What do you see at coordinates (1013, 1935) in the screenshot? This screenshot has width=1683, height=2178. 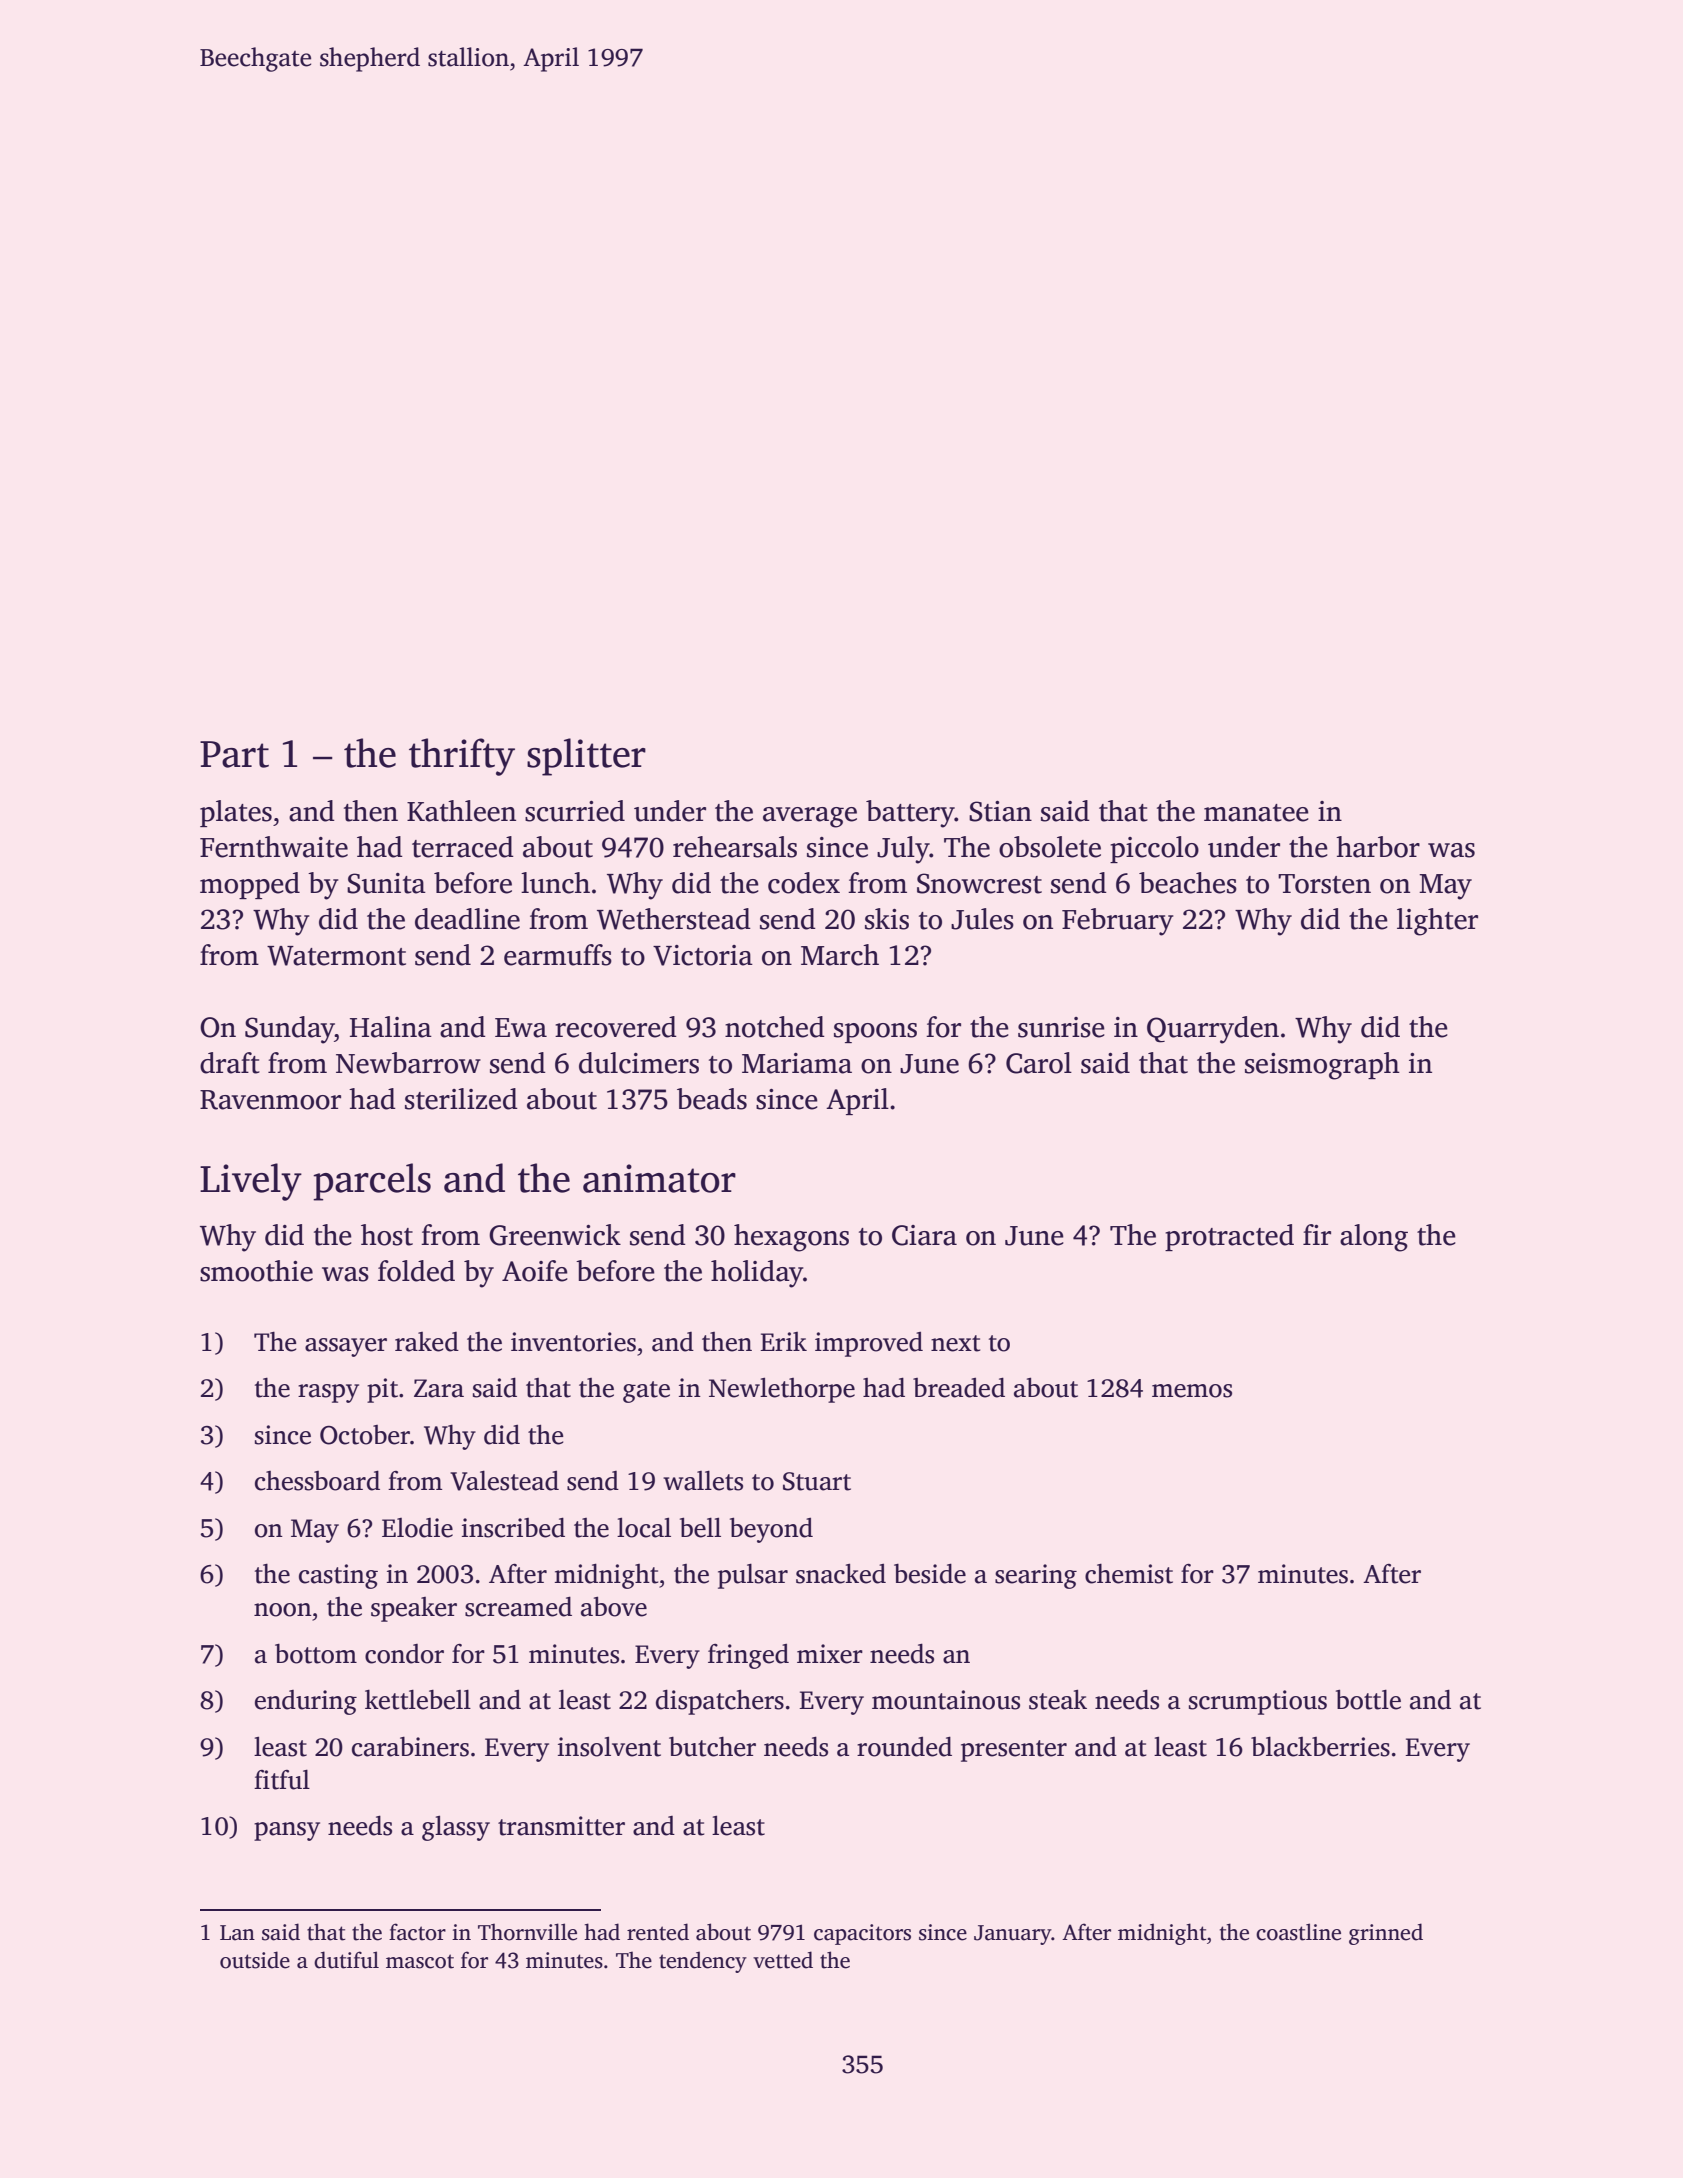 I see `January` at bounding box center [1013, 1935].
